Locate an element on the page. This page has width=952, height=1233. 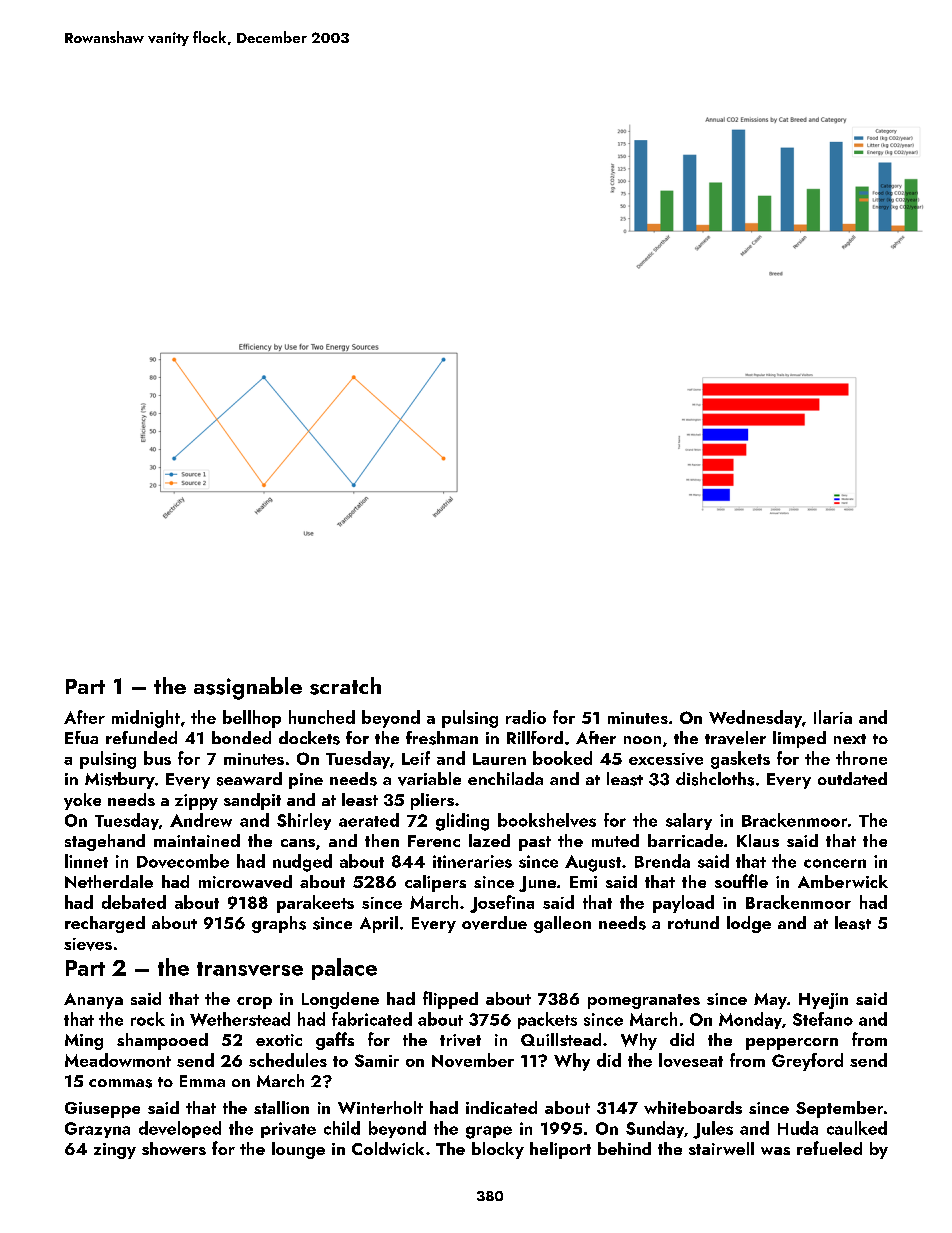
noon is located at coordinates (642, 740).
